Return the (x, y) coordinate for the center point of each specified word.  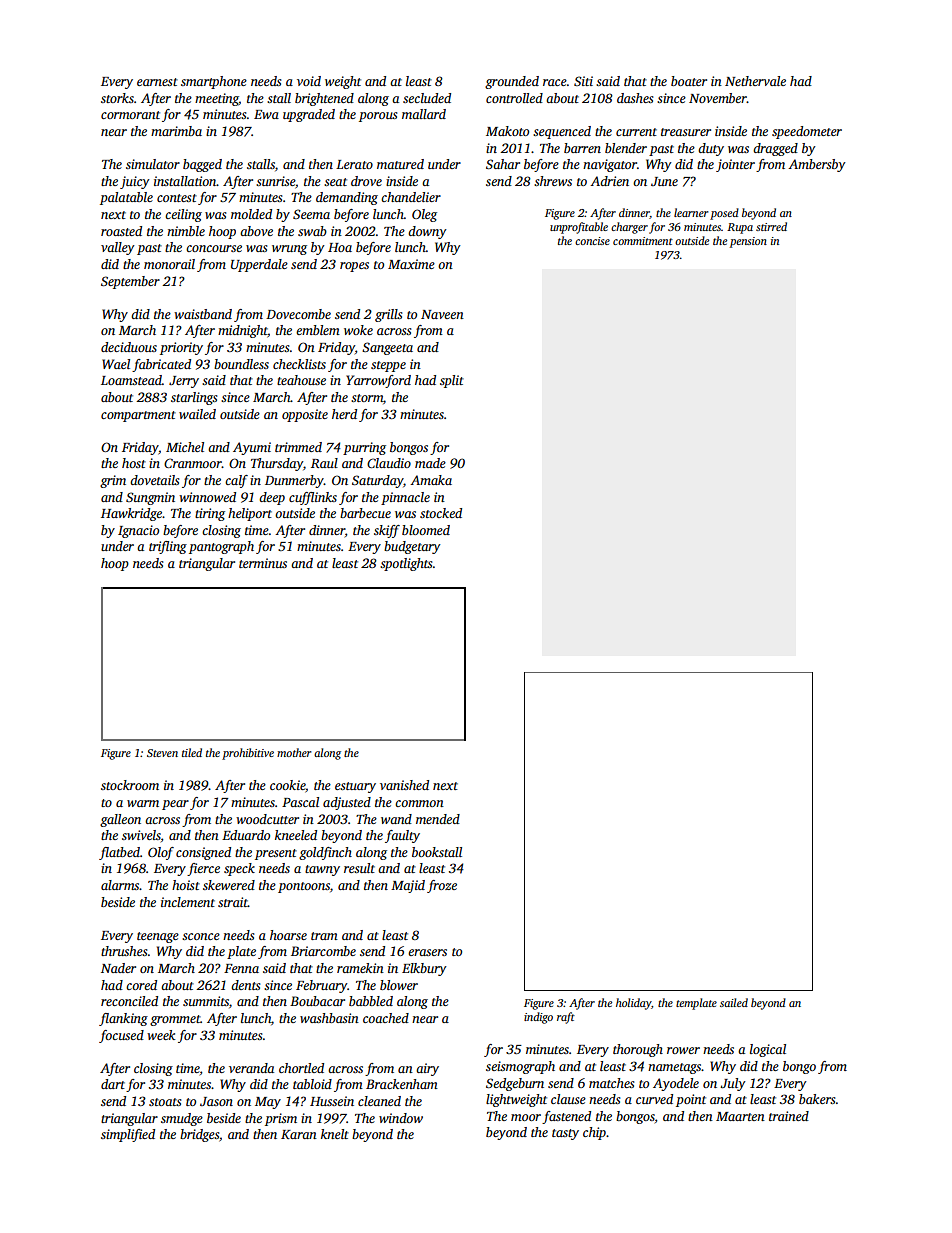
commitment (643, 241)
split (452, 381)
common (419, 803)
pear (175, 805)
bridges (199, 1135)
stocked (441, 513)
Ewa (266, 114)
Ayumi (252, 448)
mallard (424, 114)
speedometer (807, 132)
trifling (168, 547)
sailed (734, 1002)
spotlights (406, 564)
